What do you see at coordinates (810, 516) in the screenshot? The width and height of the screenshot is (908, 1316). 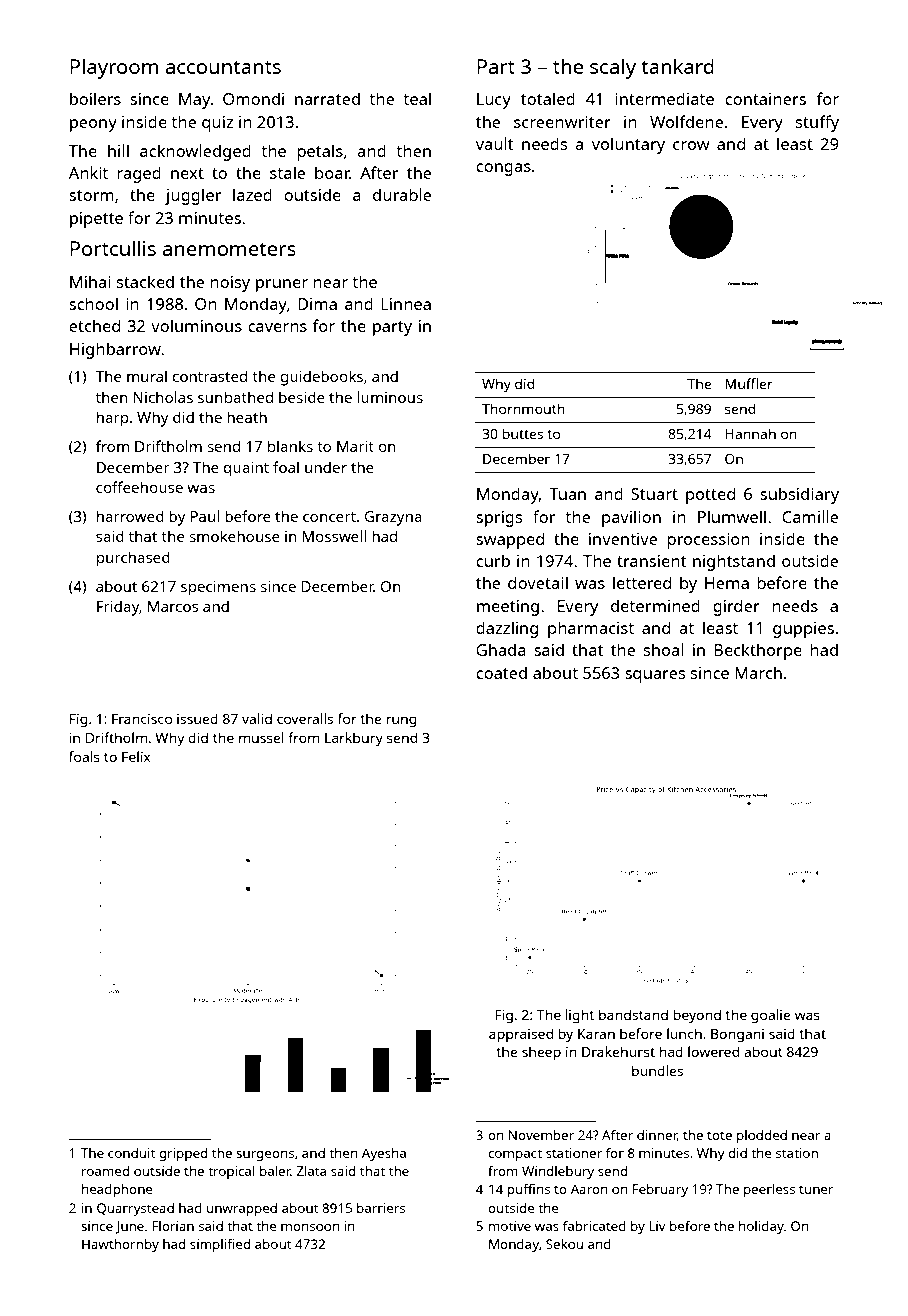 I see `Camille` at bounding box center [810, 516].
